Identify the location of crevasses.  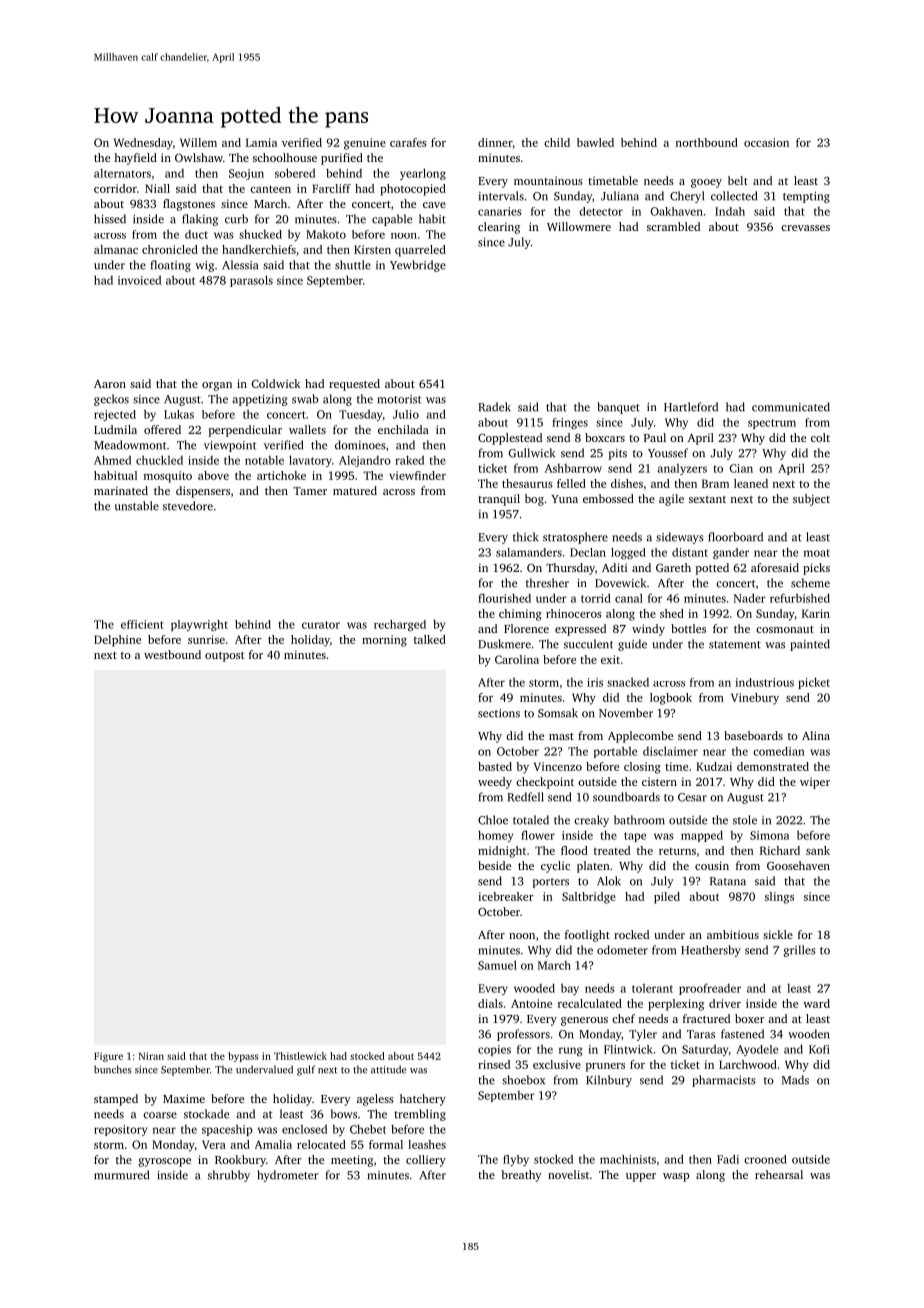
(805, 228).
